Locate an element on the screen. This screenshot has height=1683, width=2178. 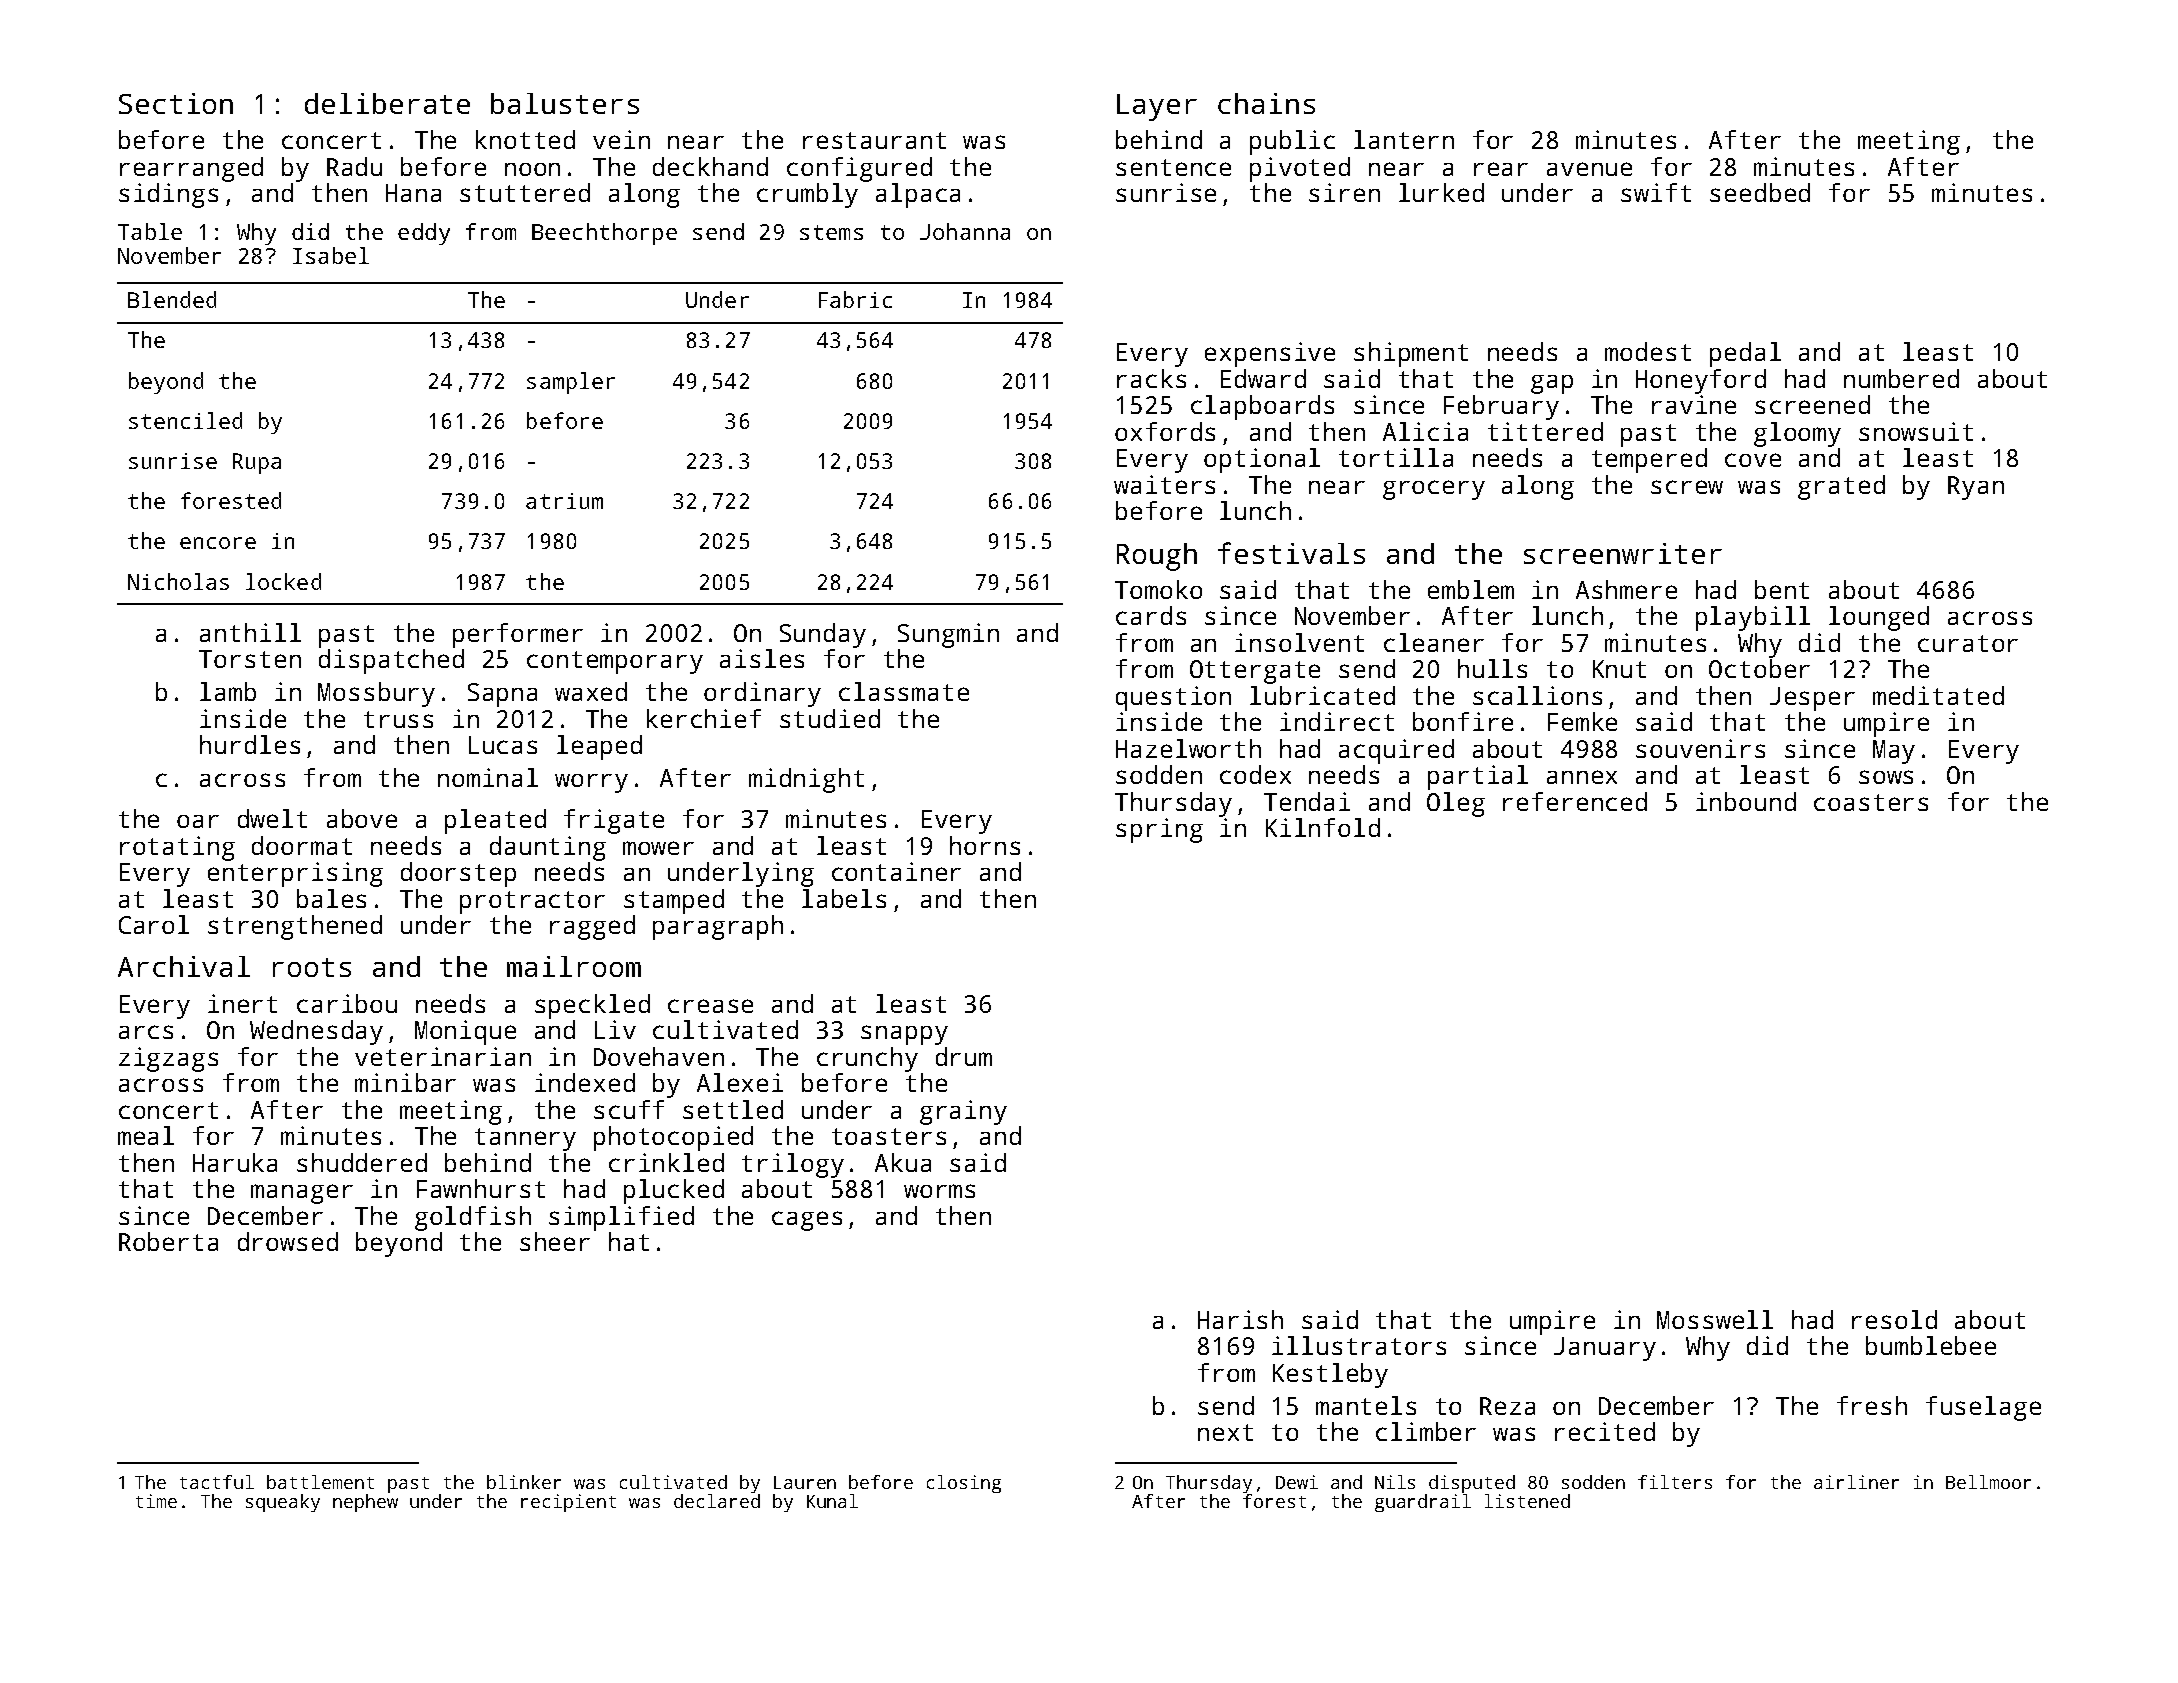
Section is located at coordinates (176, 103).
